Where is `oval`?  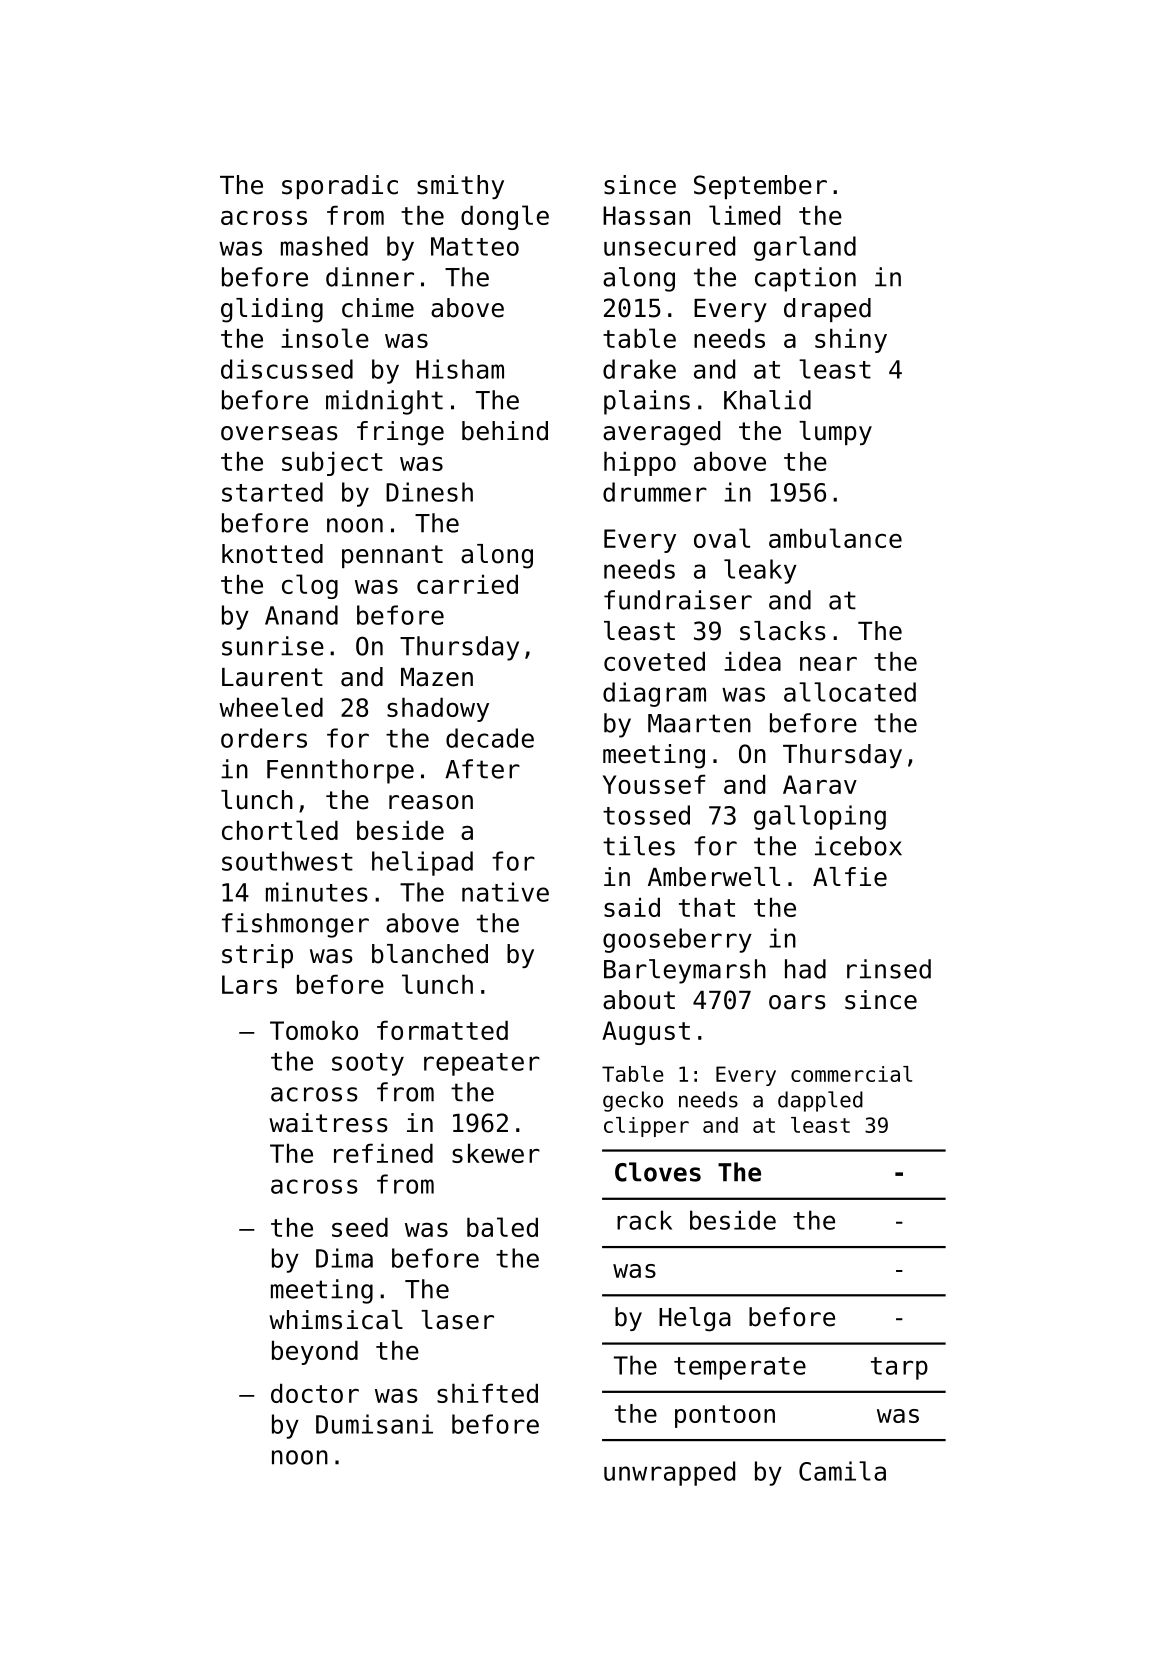
oval is located at coordinates (722, 538).
